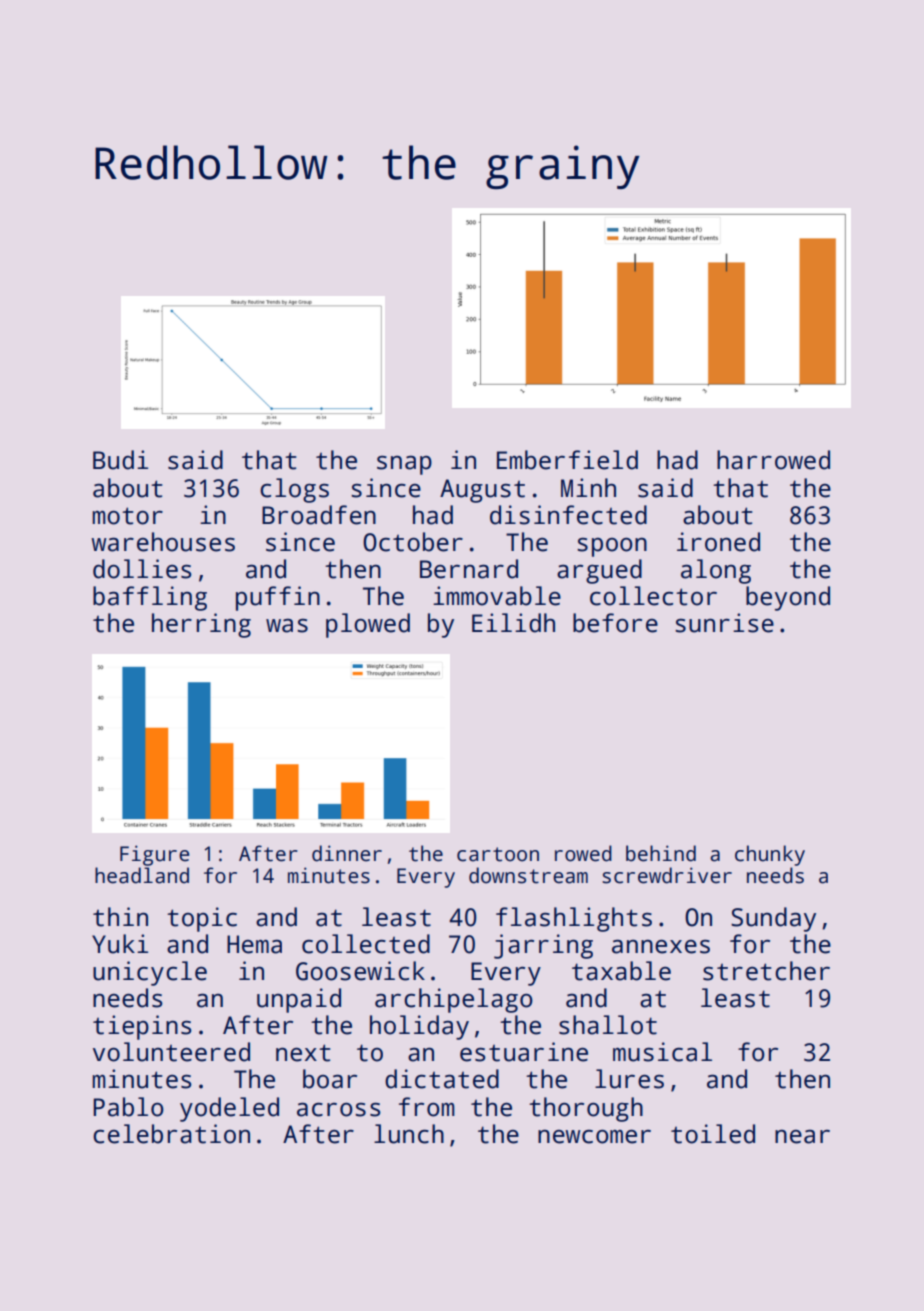 Image resolution: width=924 pixels, height=1311 pixels. I want to click on lunch, so click(409, 1134).
